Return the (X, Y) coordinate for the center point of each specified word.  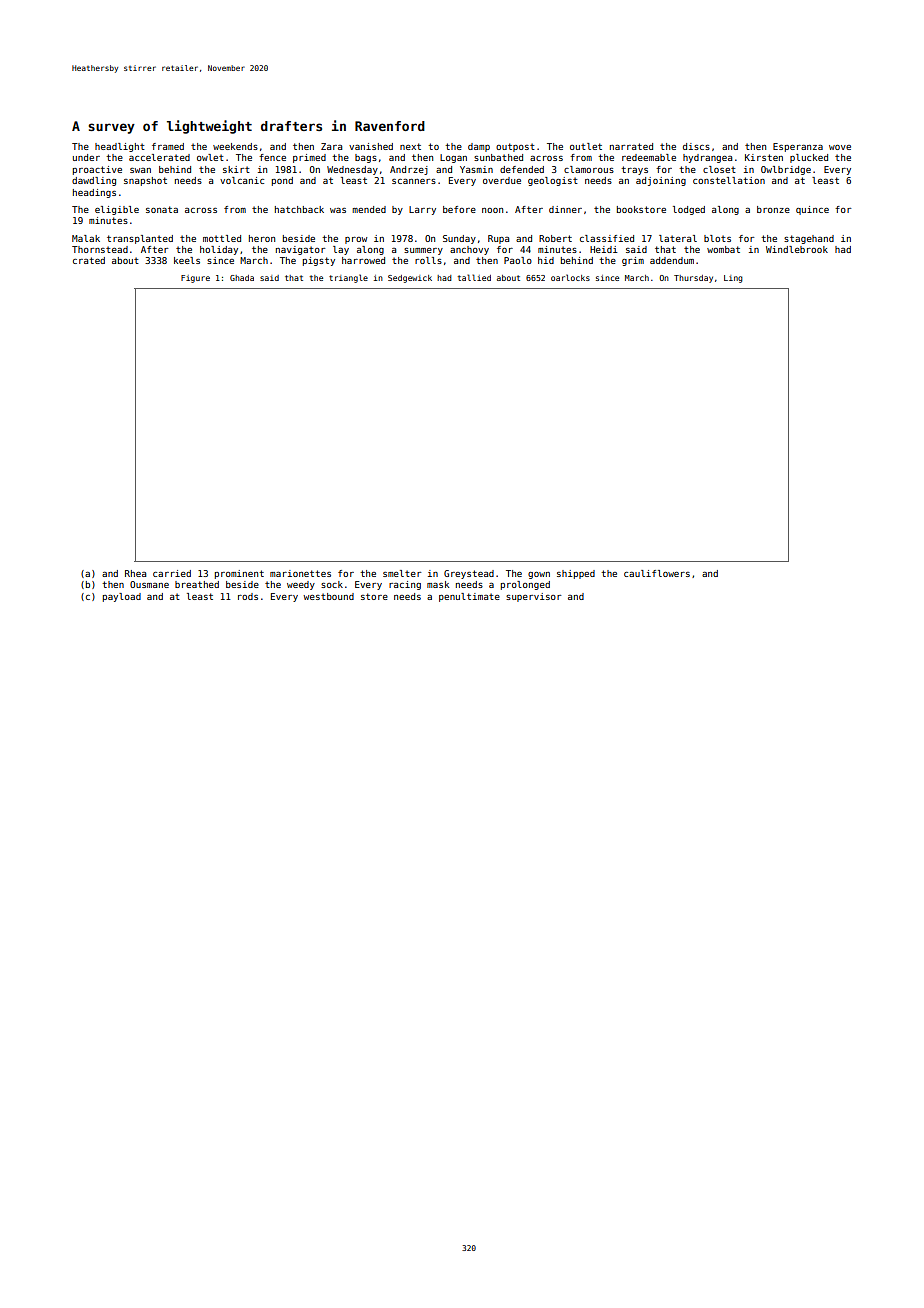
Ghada (242, 278)
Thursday (693, 279)
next (410, 146)
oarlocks (570, 277)
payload (122, 597)
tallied (474, 277)
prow (356, 240)
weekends (235, 146)
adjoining (661, 181)
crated (89, 260)
